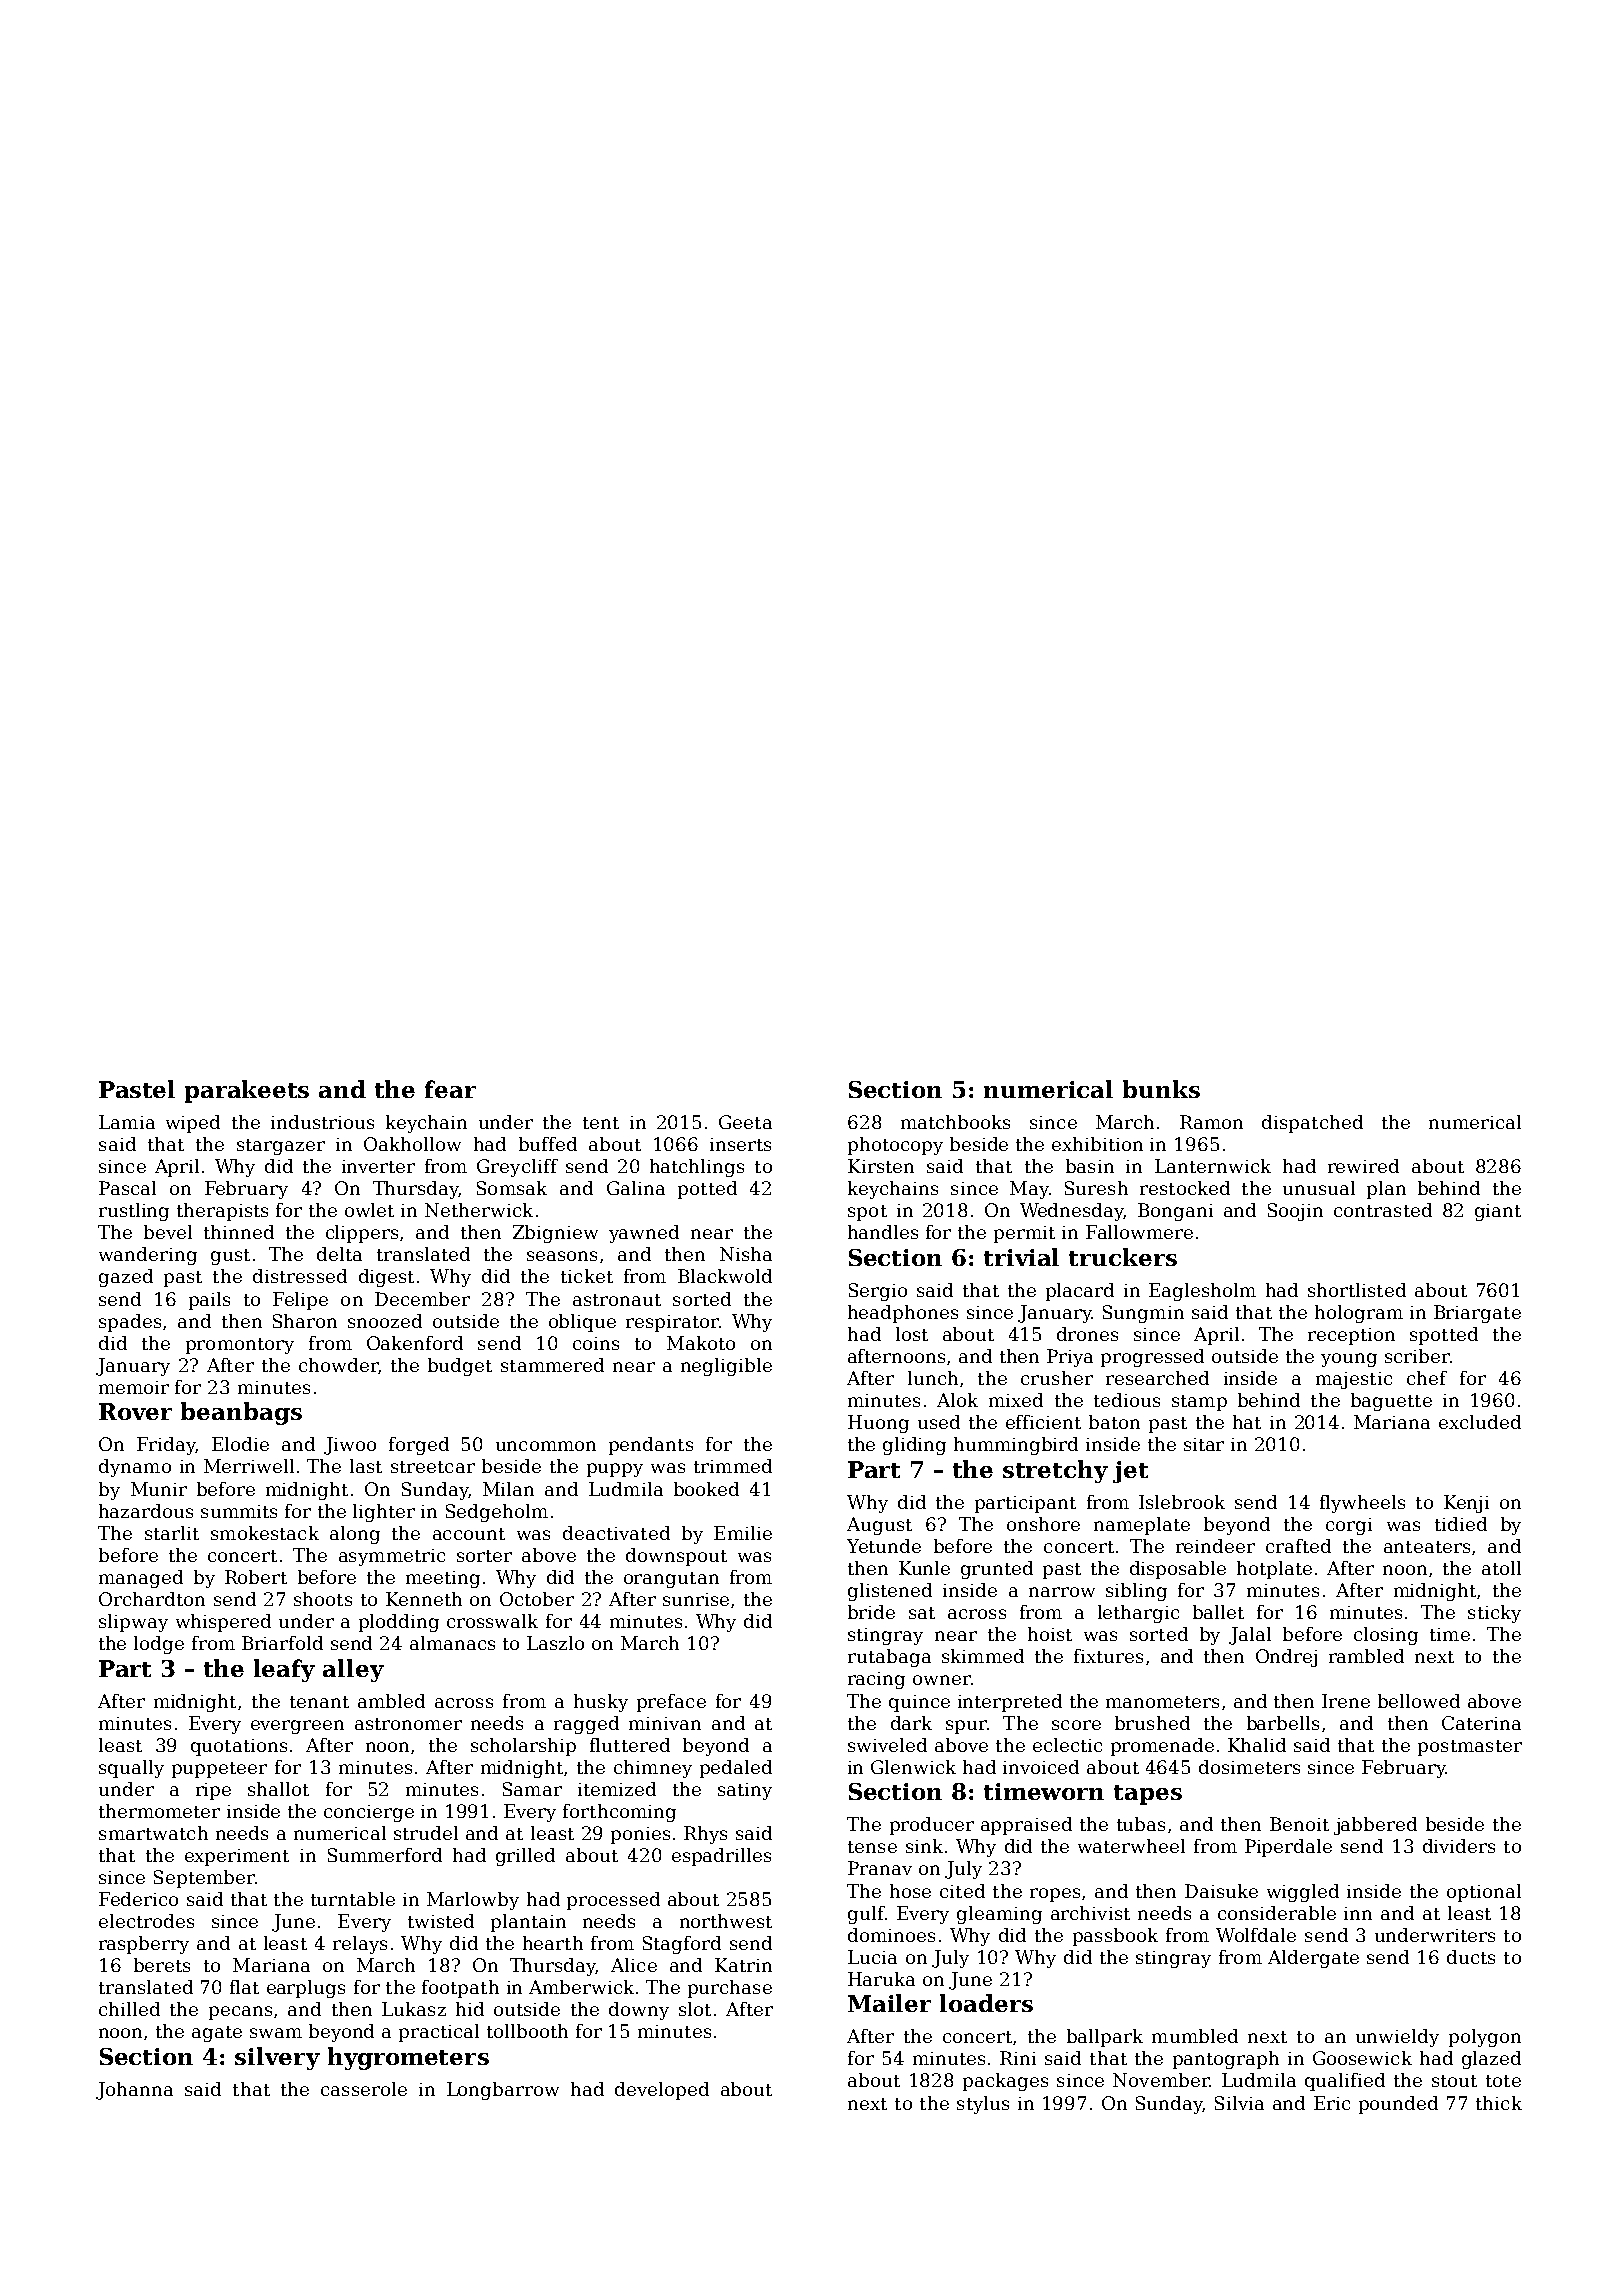 This screenshot has height=2292, width=1620. Describe the element at coordinates (552, 1365) in the screenshot. I see `stammered` at that location.
